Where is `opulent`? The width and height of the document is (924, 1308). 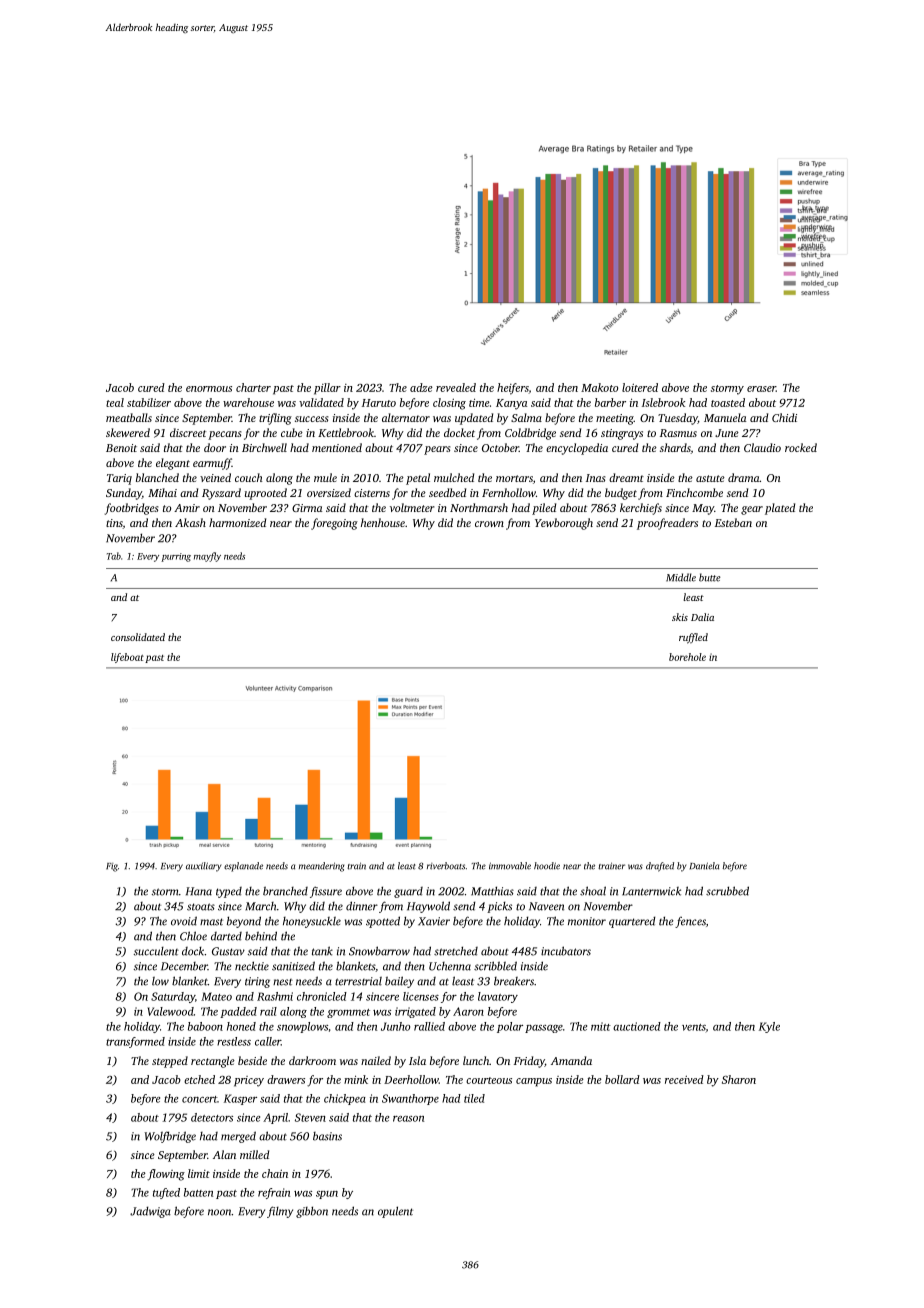
opulent is located at coordinates (395, 1212).
